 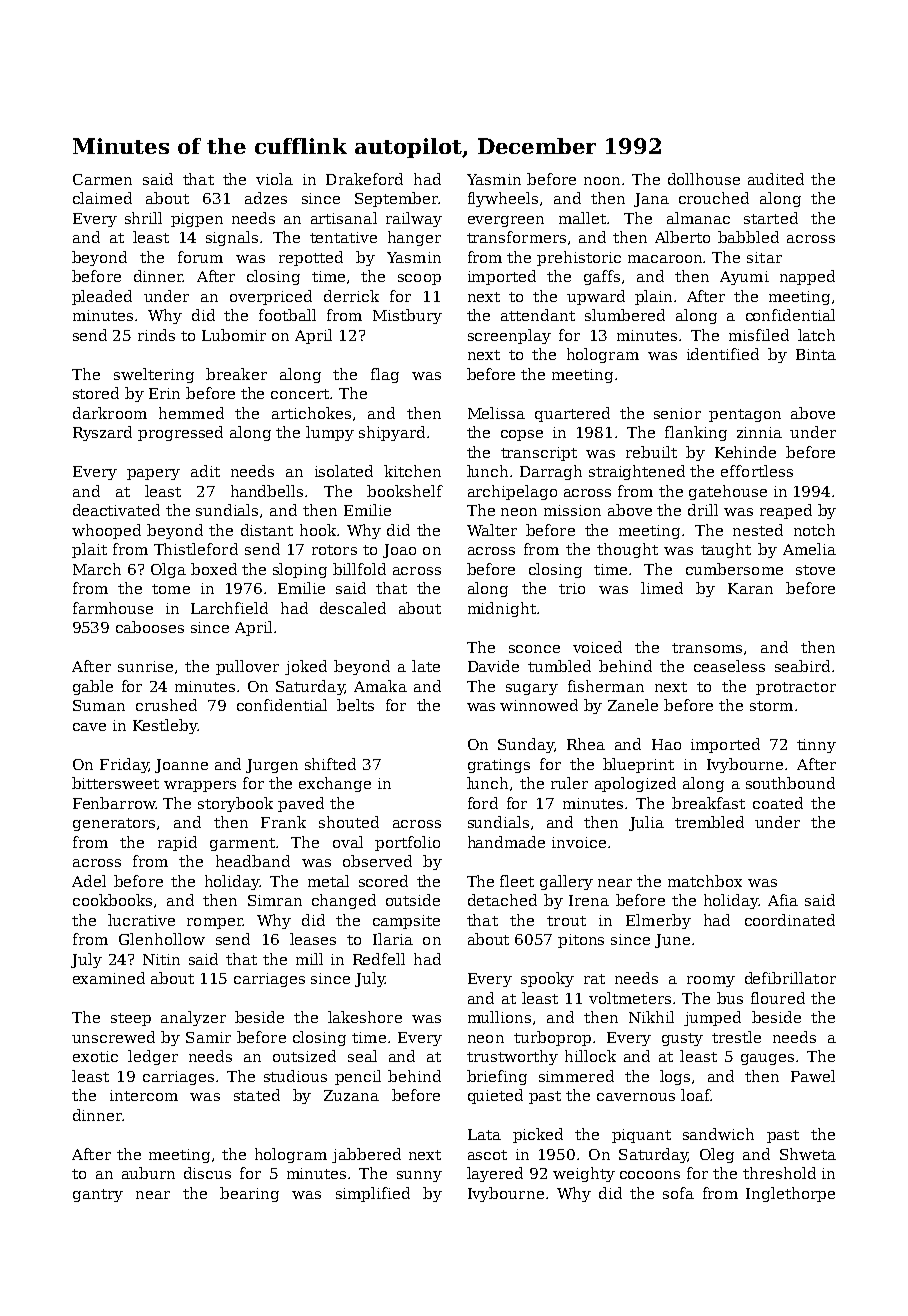 I want to click on lakeshore, so click(x=365, y=1017).
